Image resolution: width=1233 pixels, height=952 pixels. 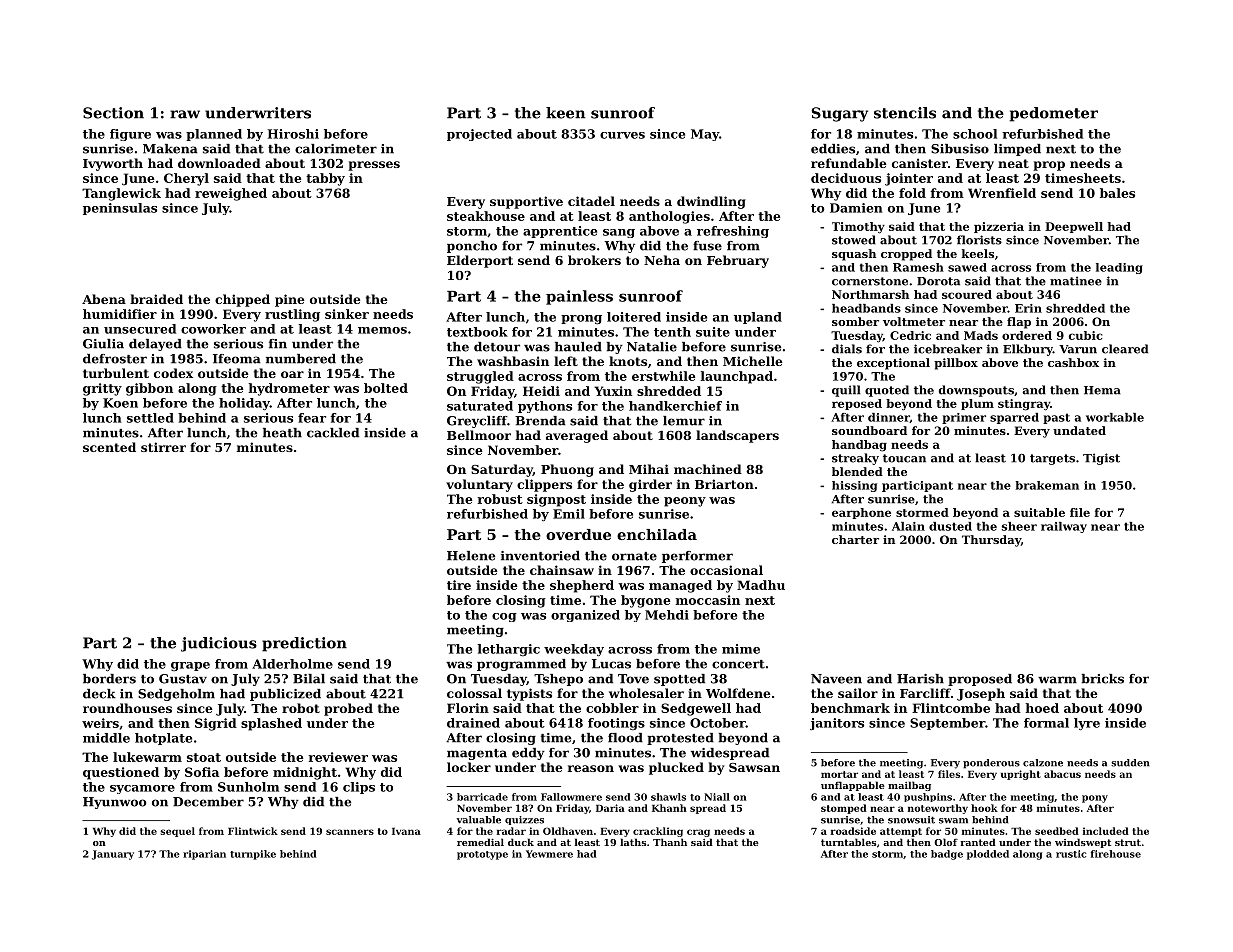 I want to click on pedometer, so click(x=1054, y=114).
